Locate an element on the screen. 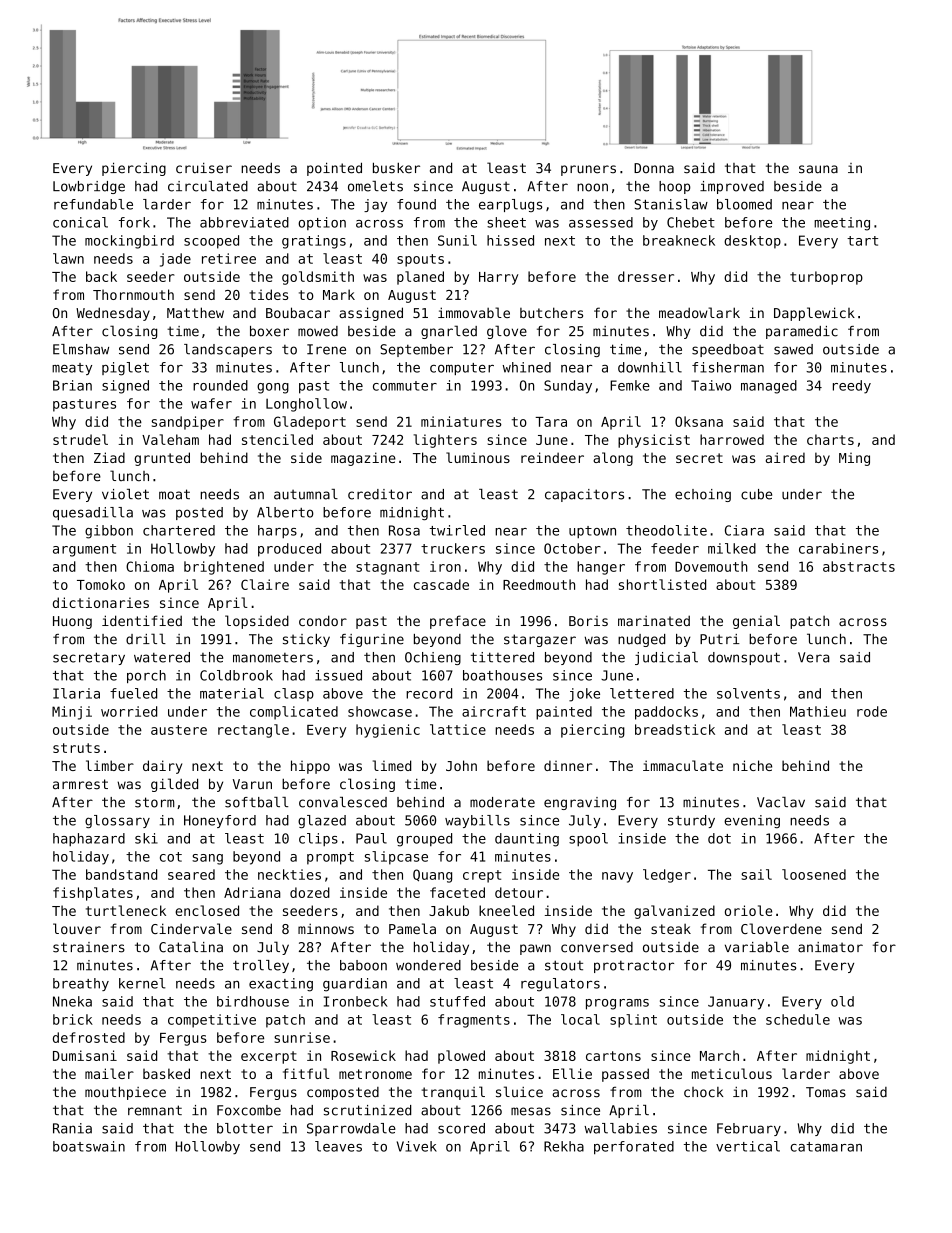 This screenshot has height=1233, width=952. butchers is located at coordinates (551, 312).
